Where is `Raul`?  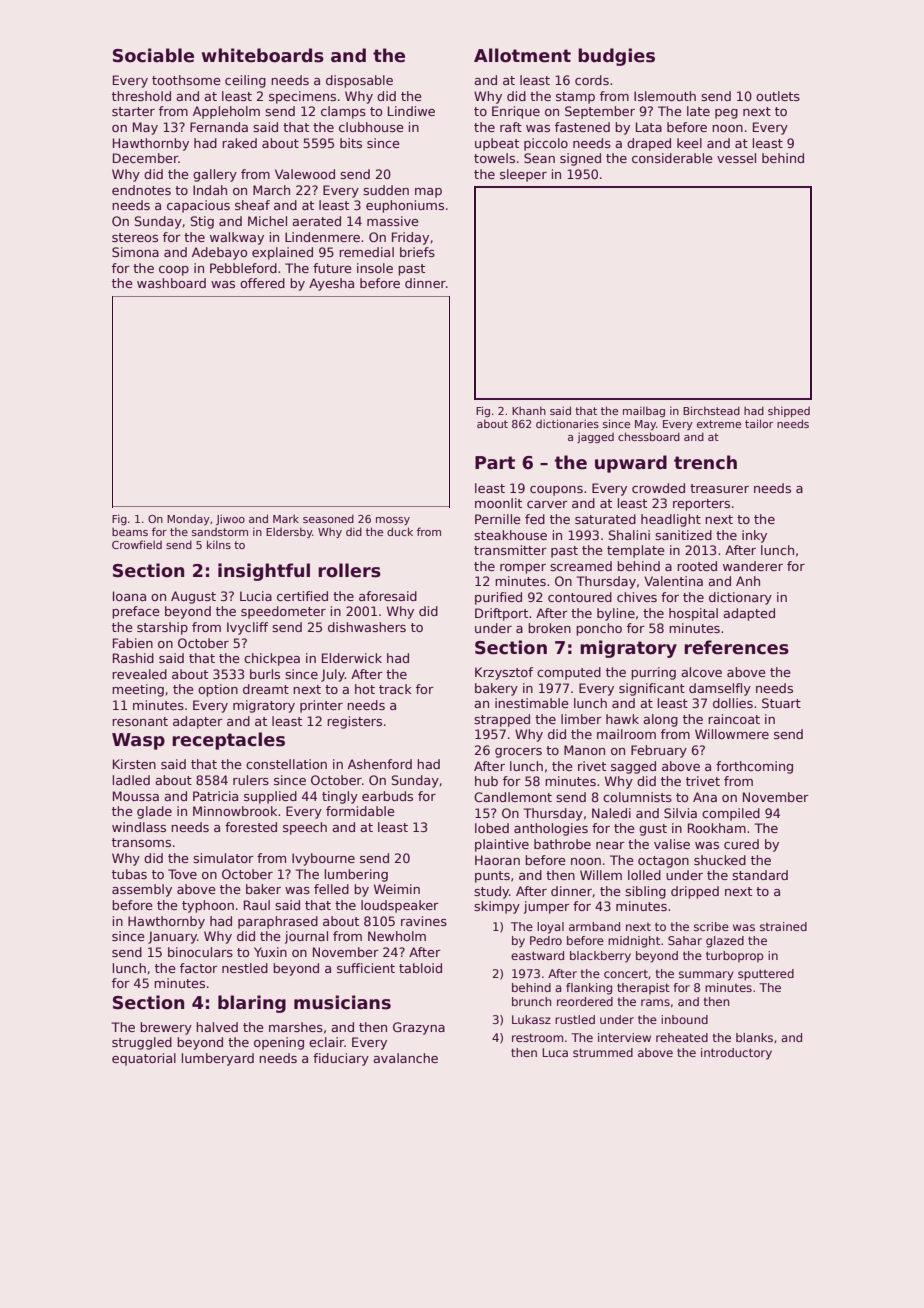
Raul is located at coordinates (257, 905).
